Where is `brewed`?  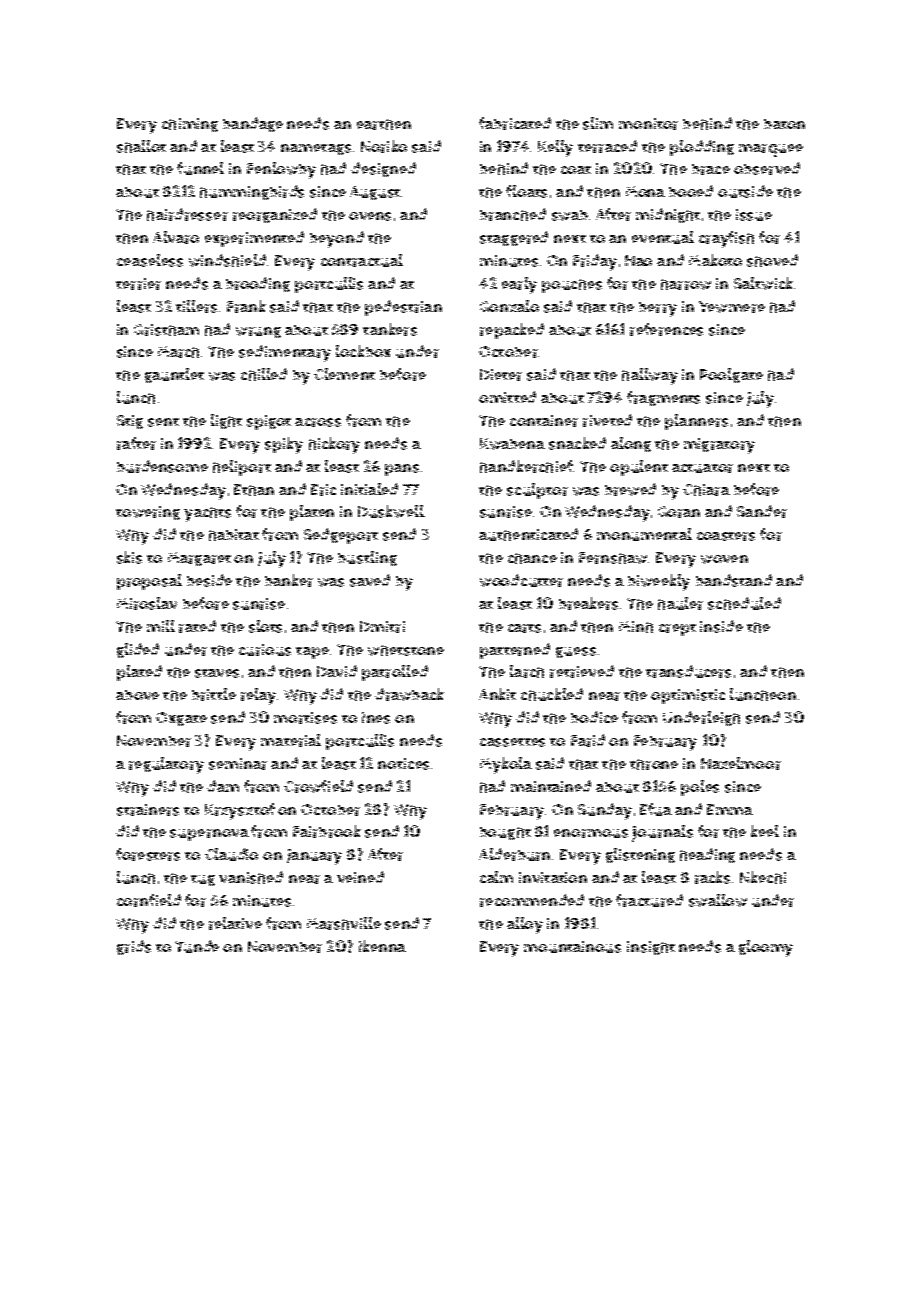
brewed is located at coordinates (630, 489).
